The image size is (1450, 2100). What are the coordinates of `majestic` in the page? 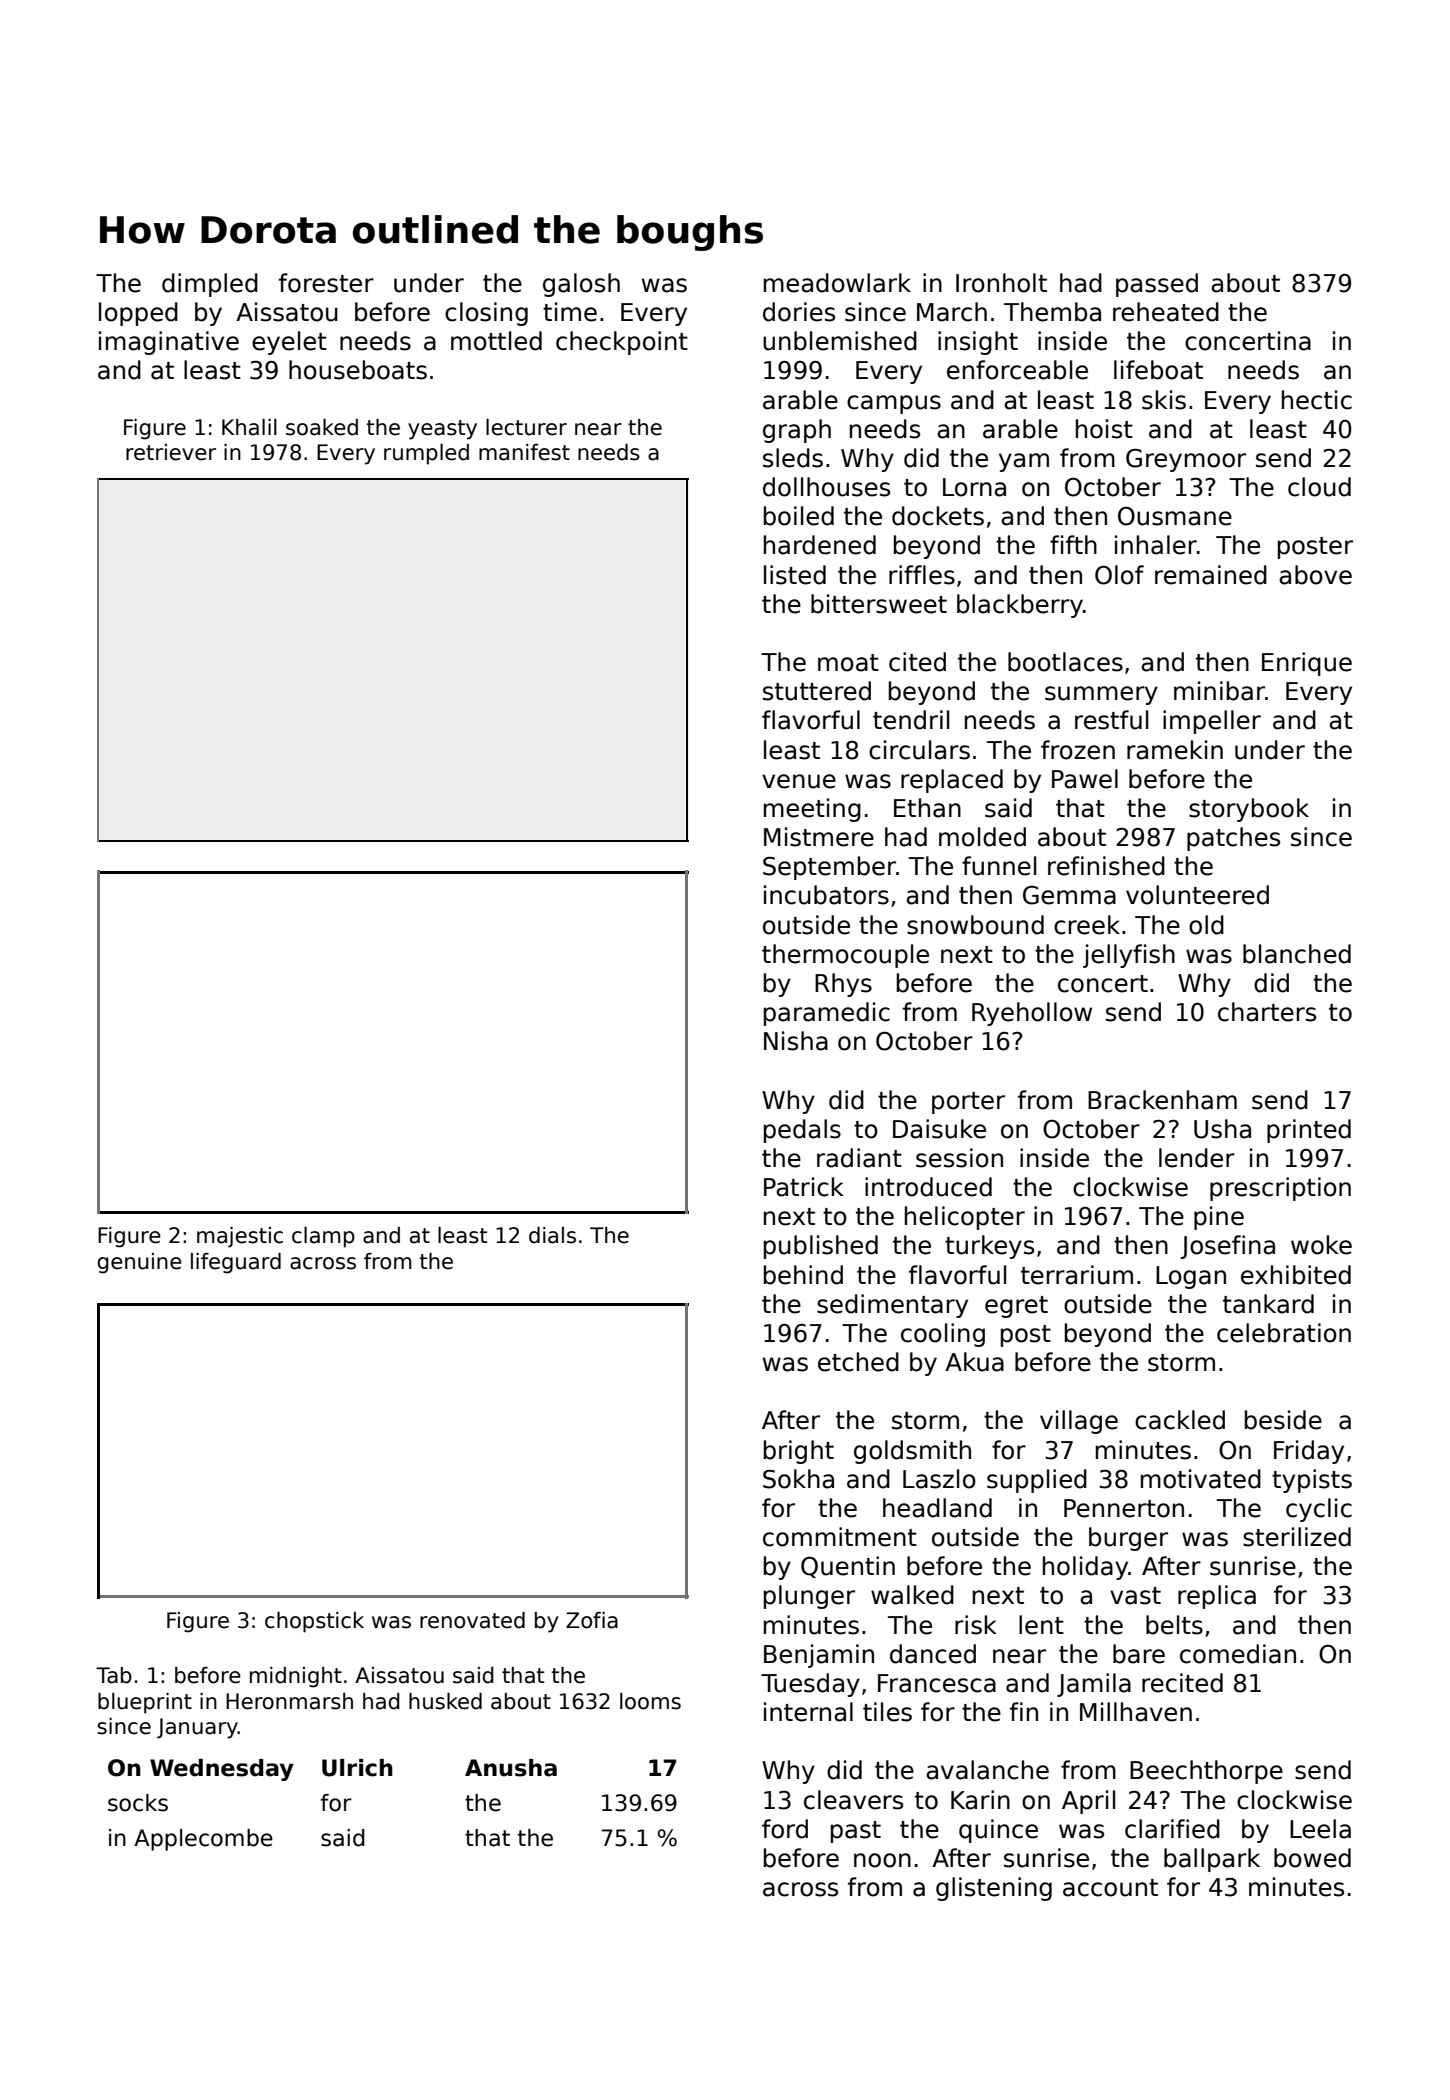 It's located at (240, 1237).
